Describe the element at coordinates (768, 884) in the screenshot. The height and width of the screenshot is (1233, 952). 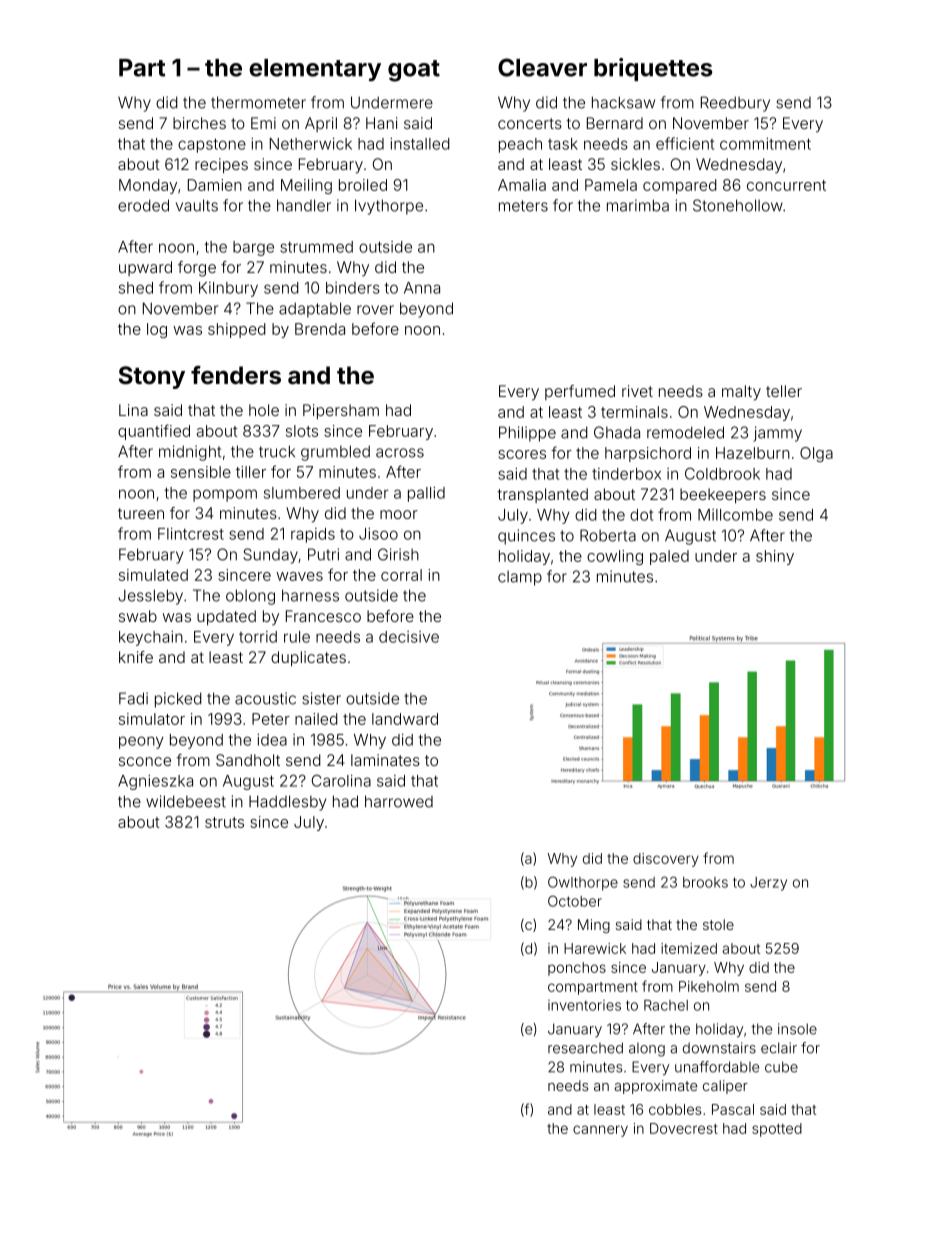
I see `Jerzy` at that location.
